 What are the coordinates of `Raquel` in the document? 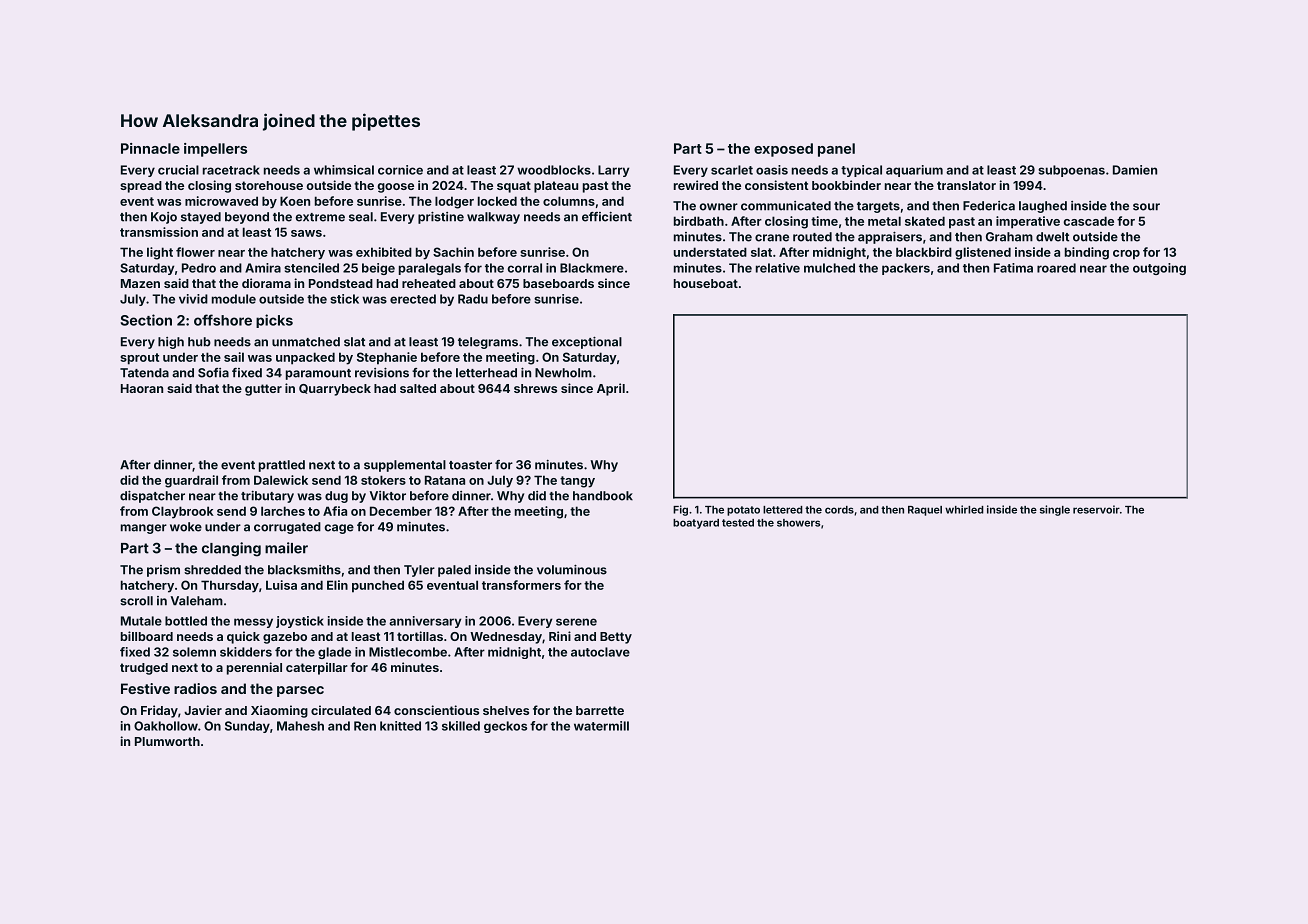 It's located at (925, 511).
